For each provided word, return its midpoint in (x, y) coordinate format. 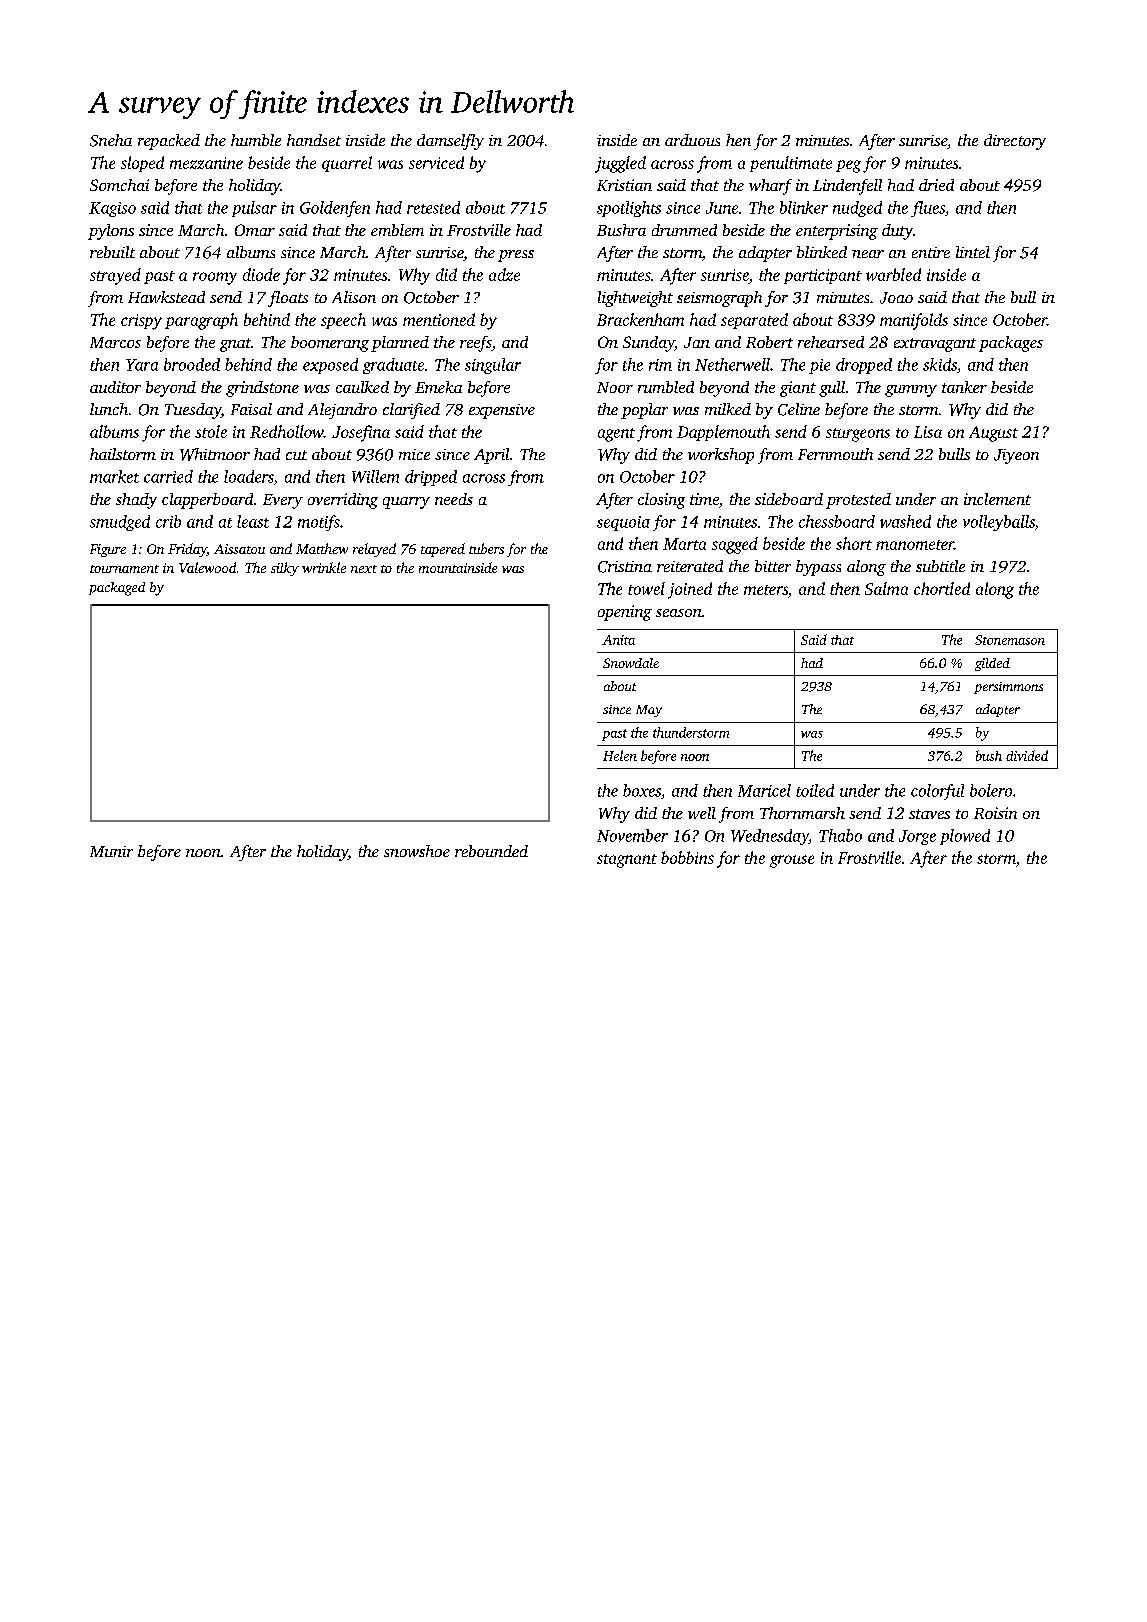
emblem (397, 230)
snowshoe (417, 851)
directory (1015, 142)
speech (343, 321)
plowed (965, 837)
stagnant (627, 861)
